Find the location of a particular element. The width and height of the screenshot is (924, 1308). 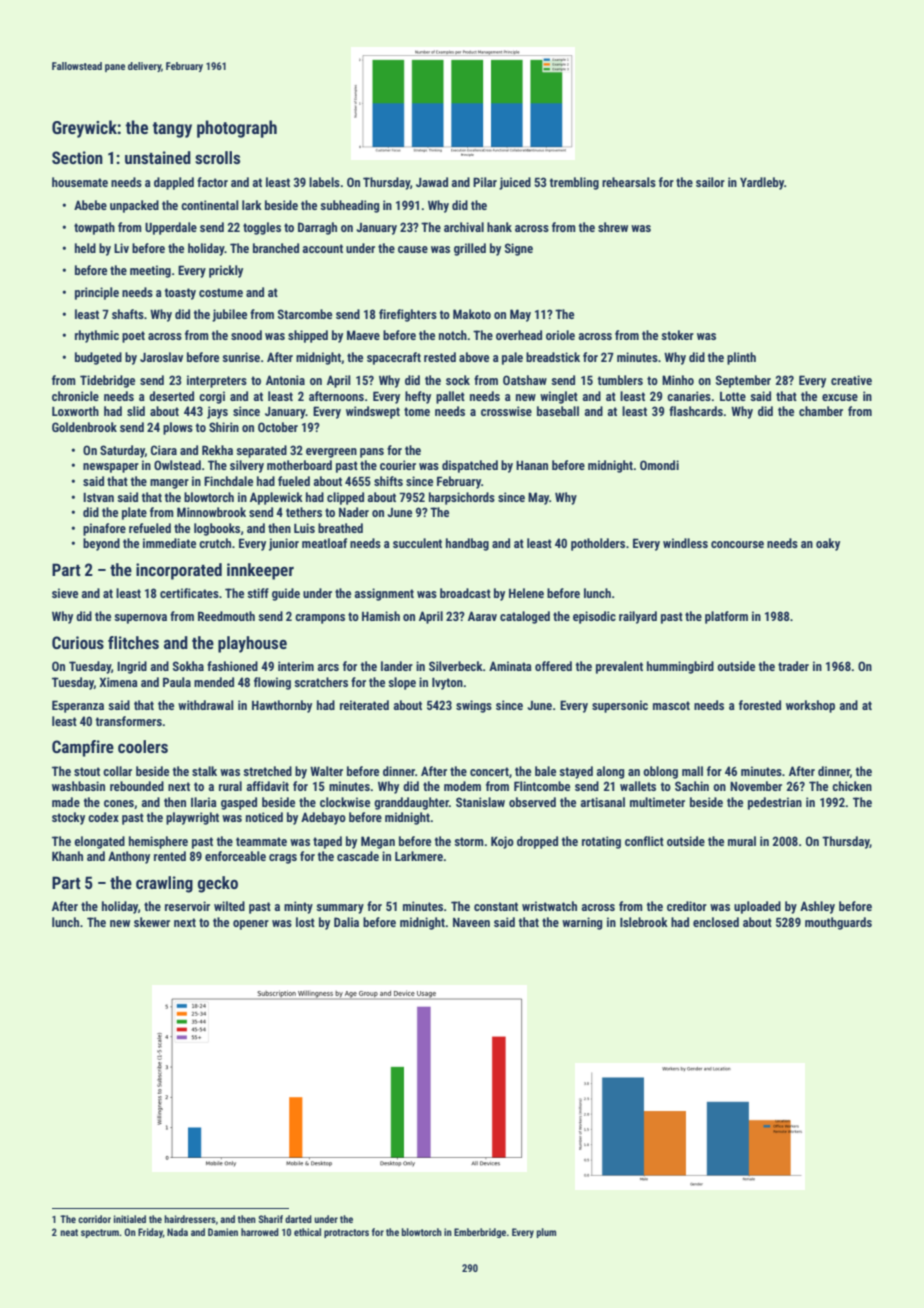

plum is located at coordinates (546, 1233).
